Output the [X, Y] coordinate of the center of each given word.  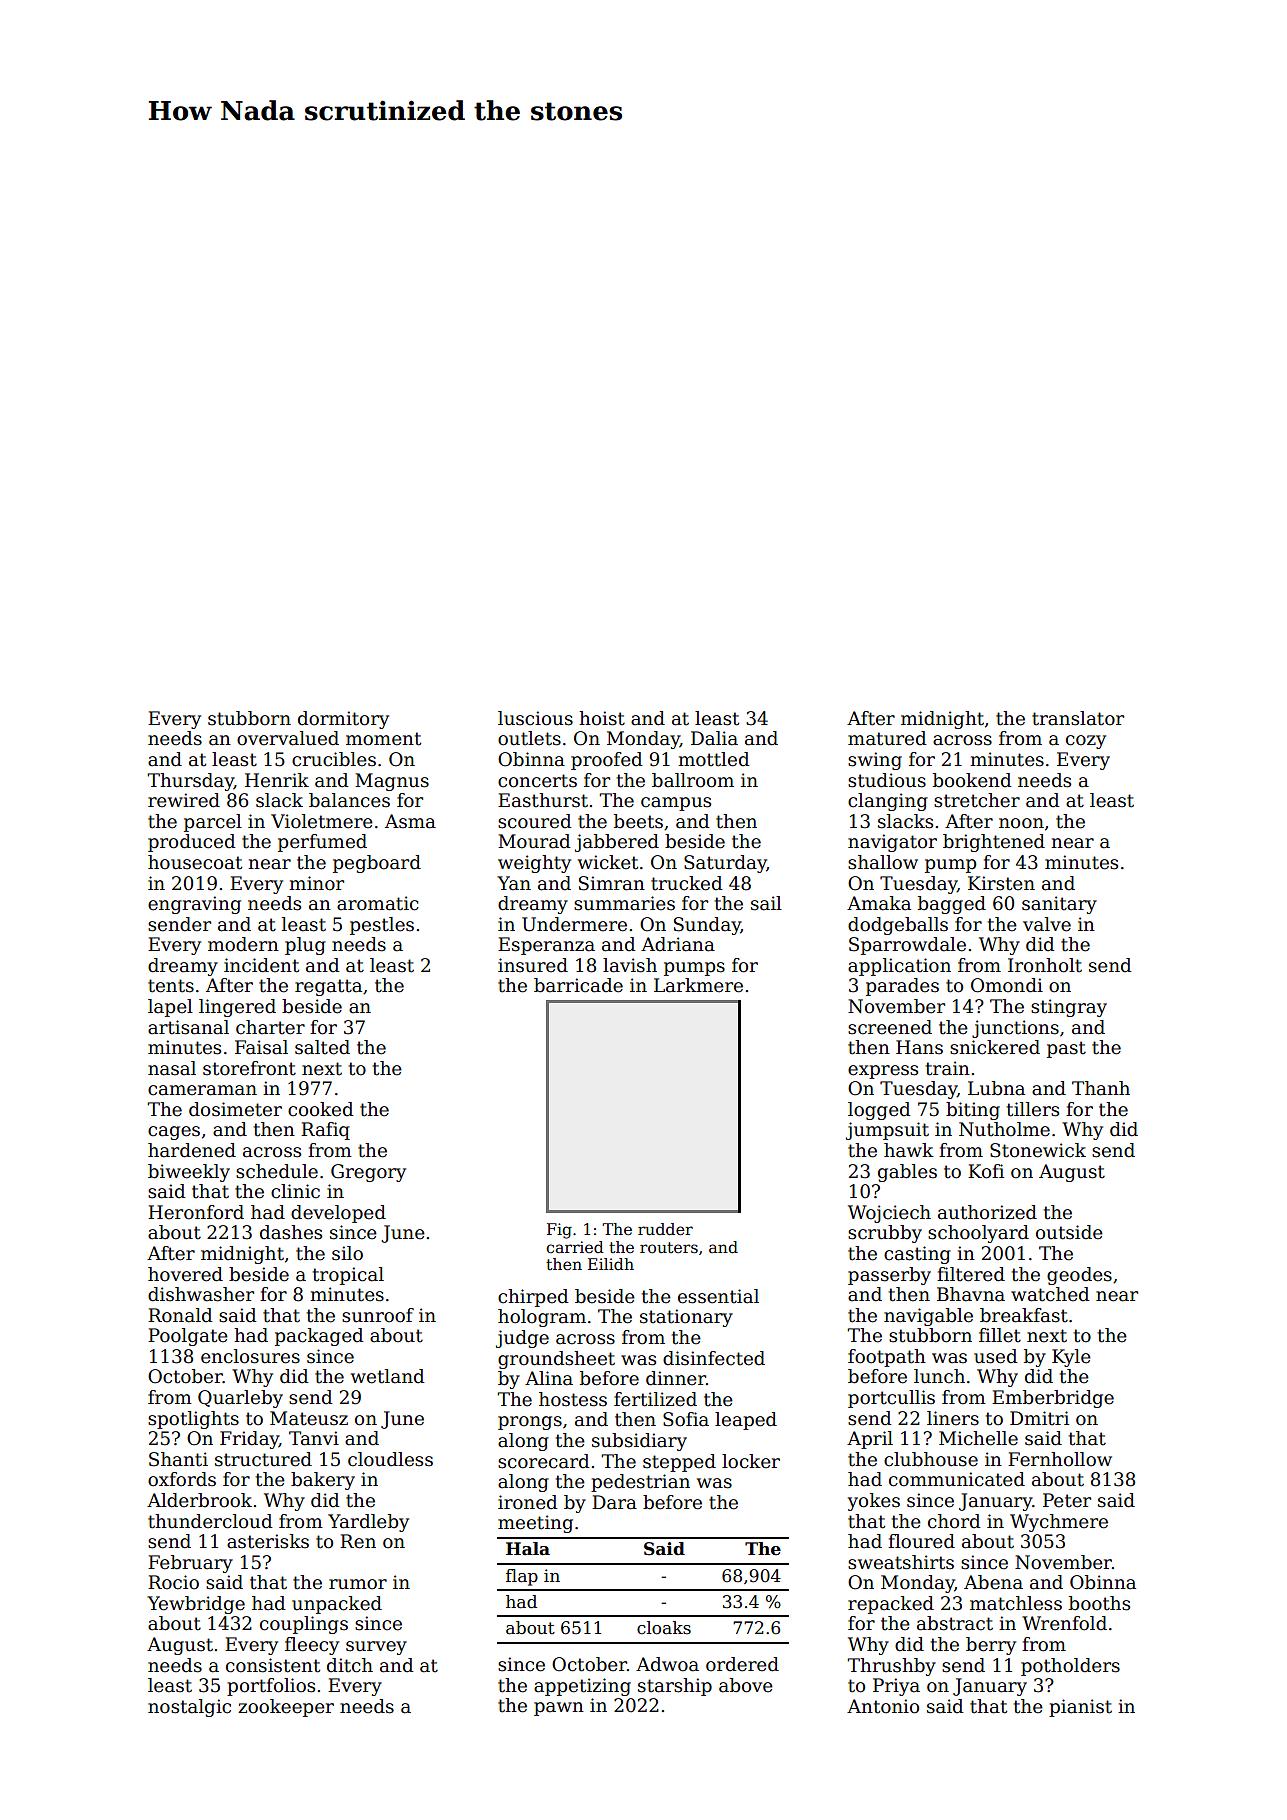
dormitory [343, 720]
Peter [1067, 1500]
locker [751, 1461]
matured [887, 738]
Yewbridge [196, 1605]
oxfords [182, 1479]
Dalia [714, 738]
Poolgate [188, 1337]
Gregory [368, 1173]
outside [1069, 1232]
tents [171, 986]
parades [902, 987]
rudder [665, 1229]
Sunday [707, 926]
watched [1050, 1294]
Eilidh [611, 1264]
